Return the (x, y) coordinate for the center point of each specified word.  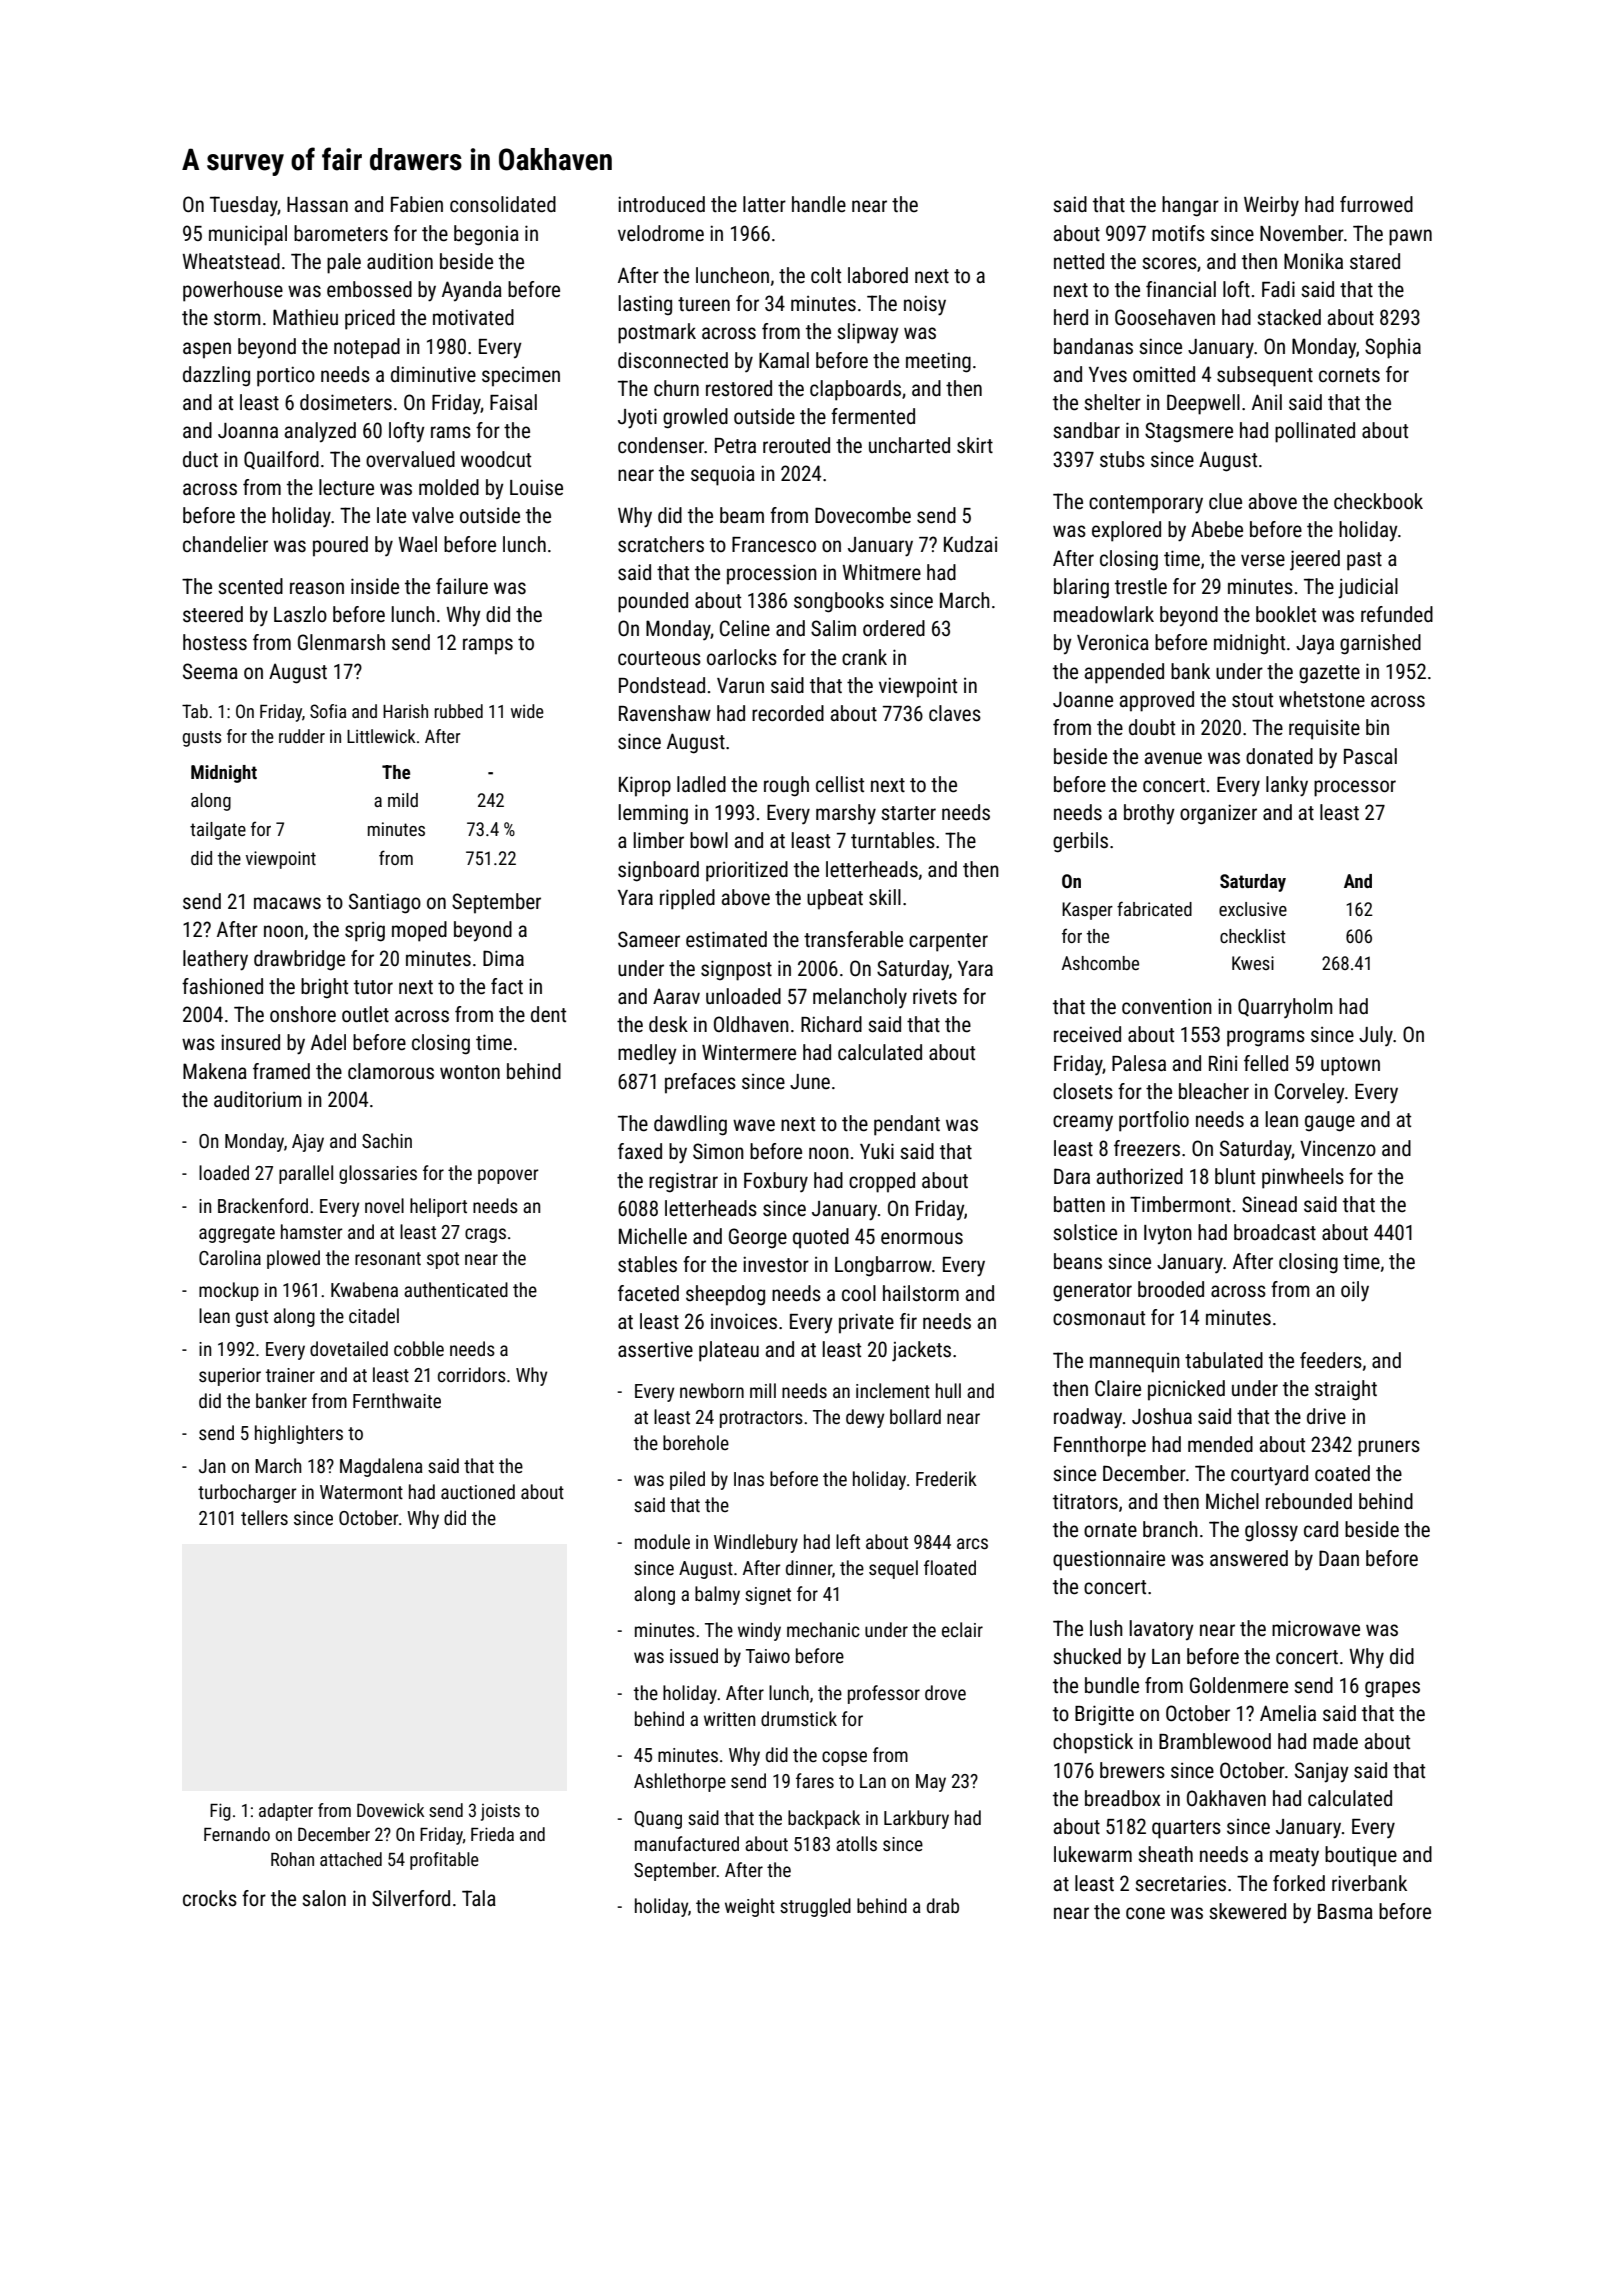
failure (462, 586)
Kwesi (1253, 963)
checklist (1253, 936)
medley (647, 1054)
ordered (894, 628)
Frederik (946, 1478)
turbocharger (247, 1493)
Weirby (1271, 206)
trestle (1141, 586)
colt (826, 275)
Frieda (492, 1834)
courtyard (1269, 1475)
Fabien (417, 204)
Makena (215, 1071)
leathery (215, 960)
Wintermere (749, 1052)
